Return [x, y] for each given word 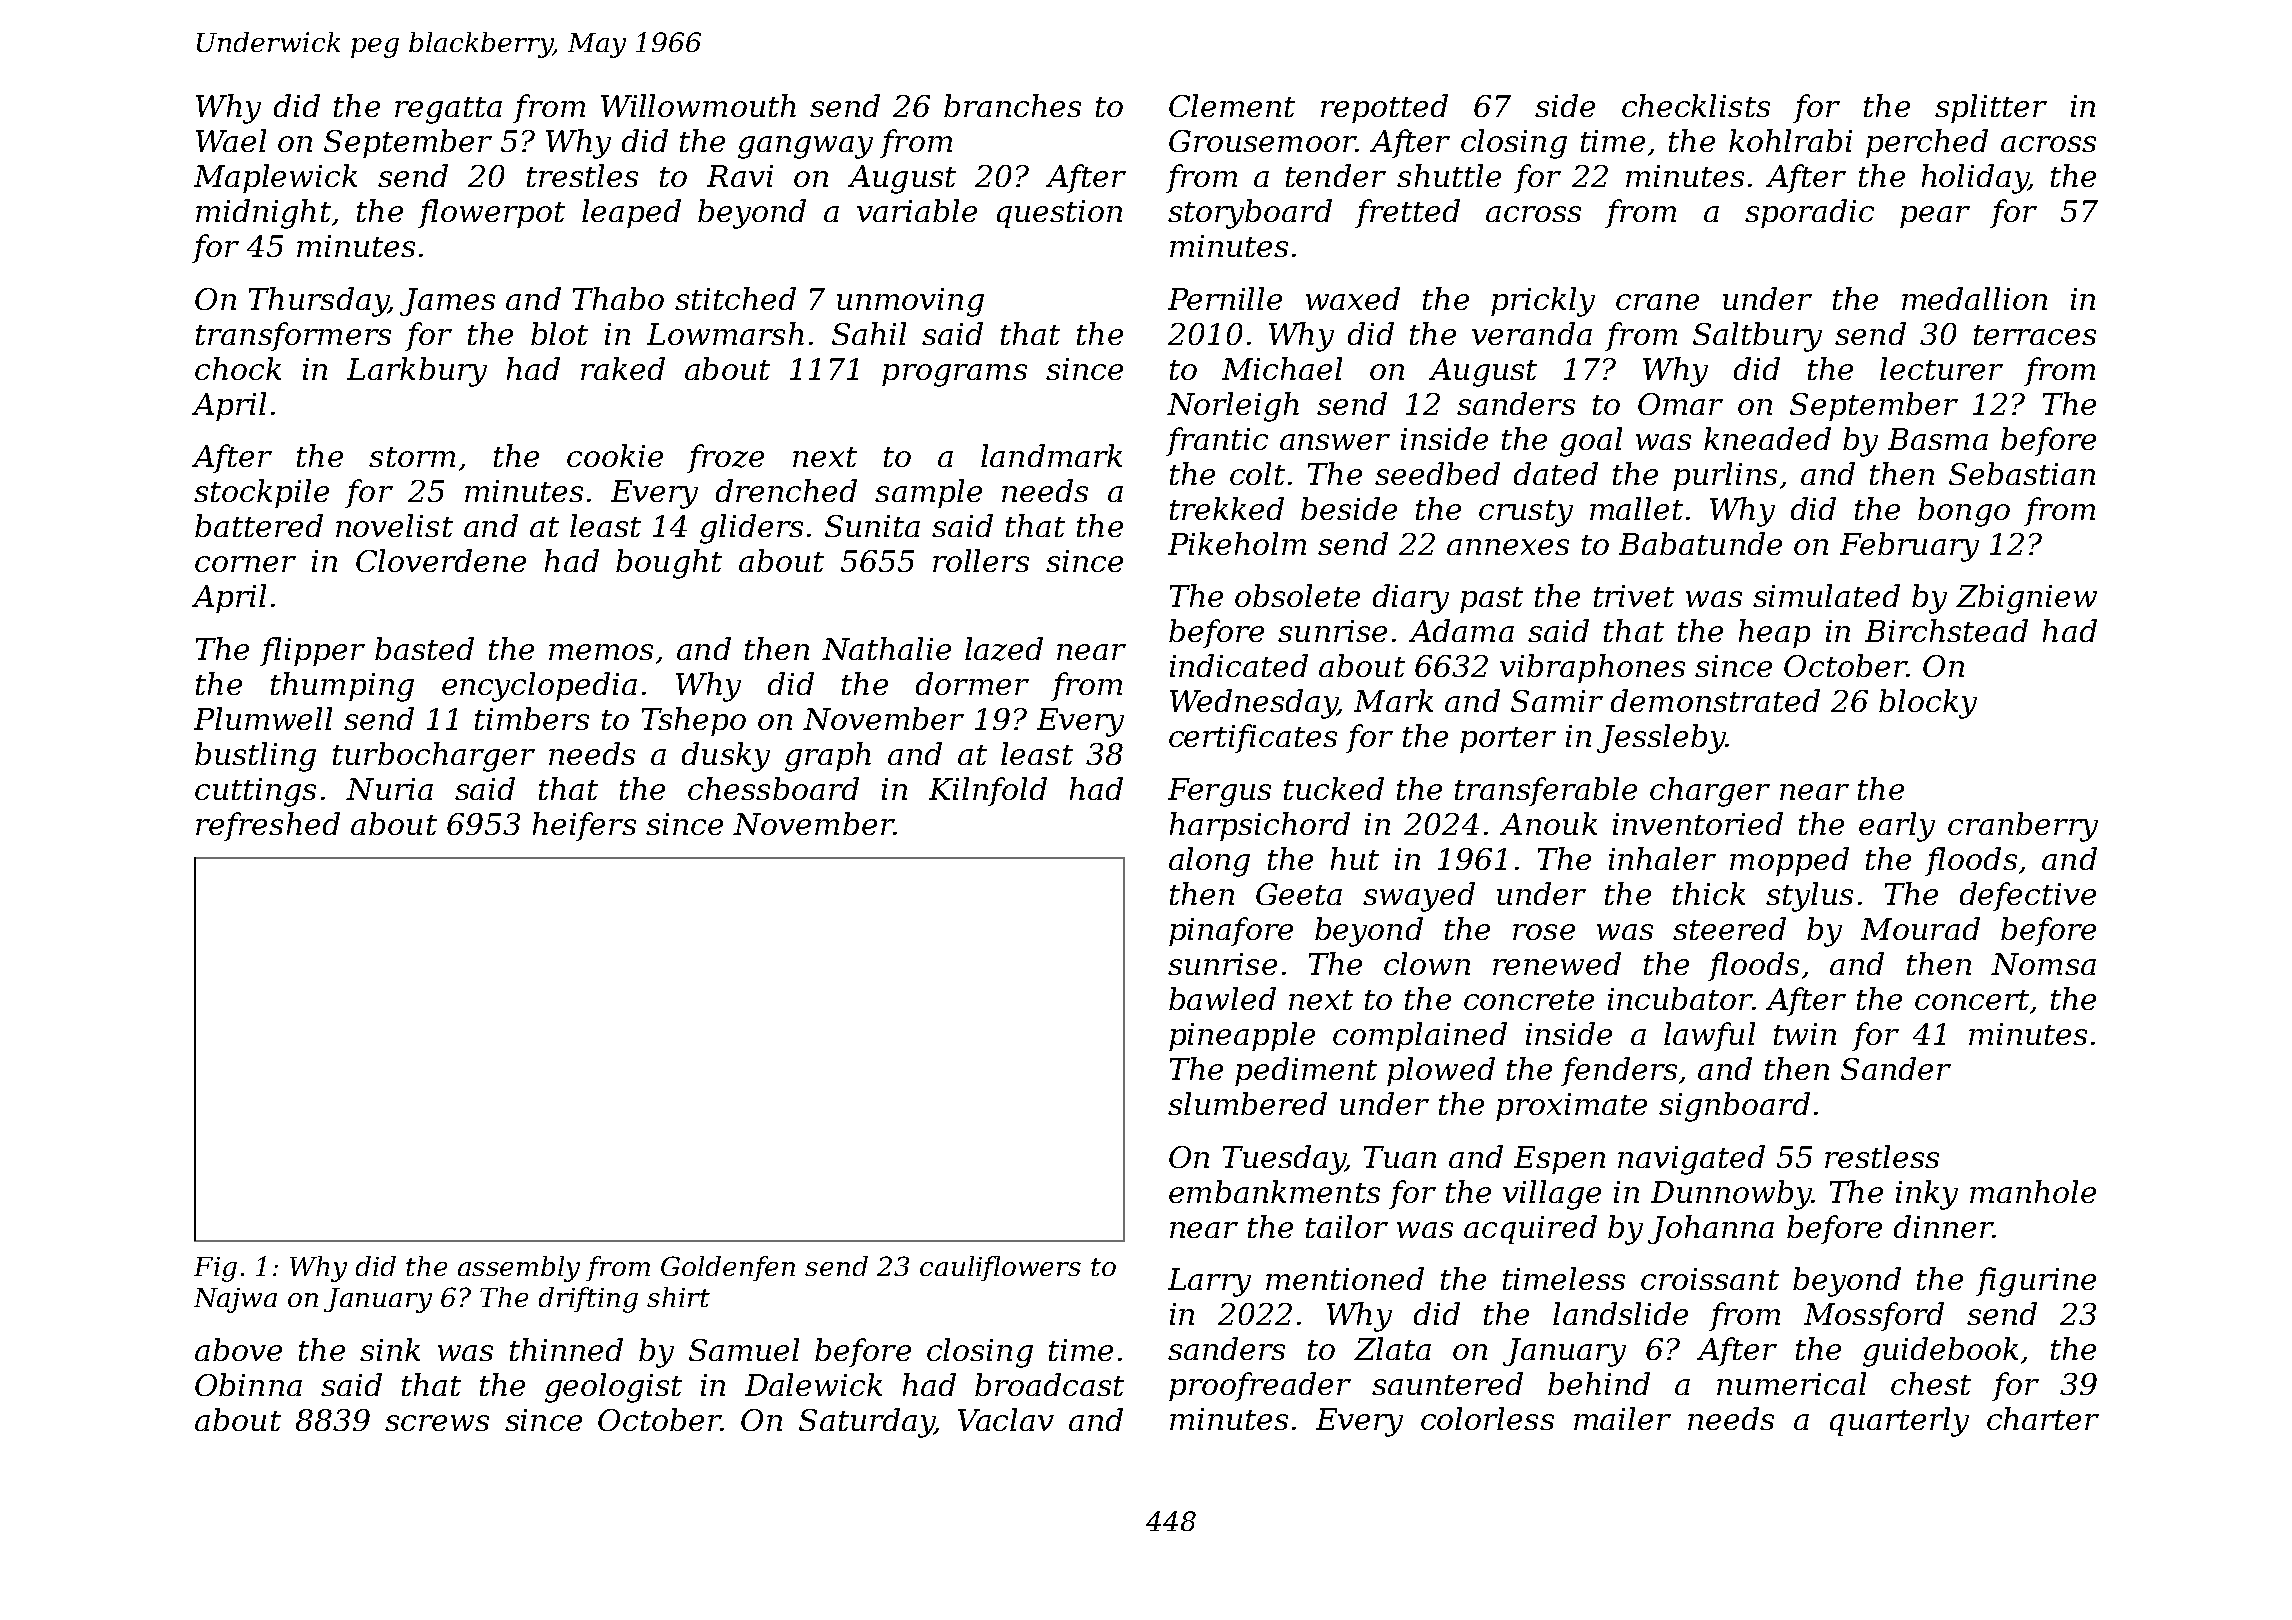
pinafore [1231, 931]
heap [1774, 633]
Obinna [248, 1384]
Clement [1232, 105]
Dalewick [813, 1384]
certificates [1253, 738]
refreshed [268, 826]
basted [424, 648]
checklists [1696, 105]
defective [2028, 896]
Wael [231, 140]
